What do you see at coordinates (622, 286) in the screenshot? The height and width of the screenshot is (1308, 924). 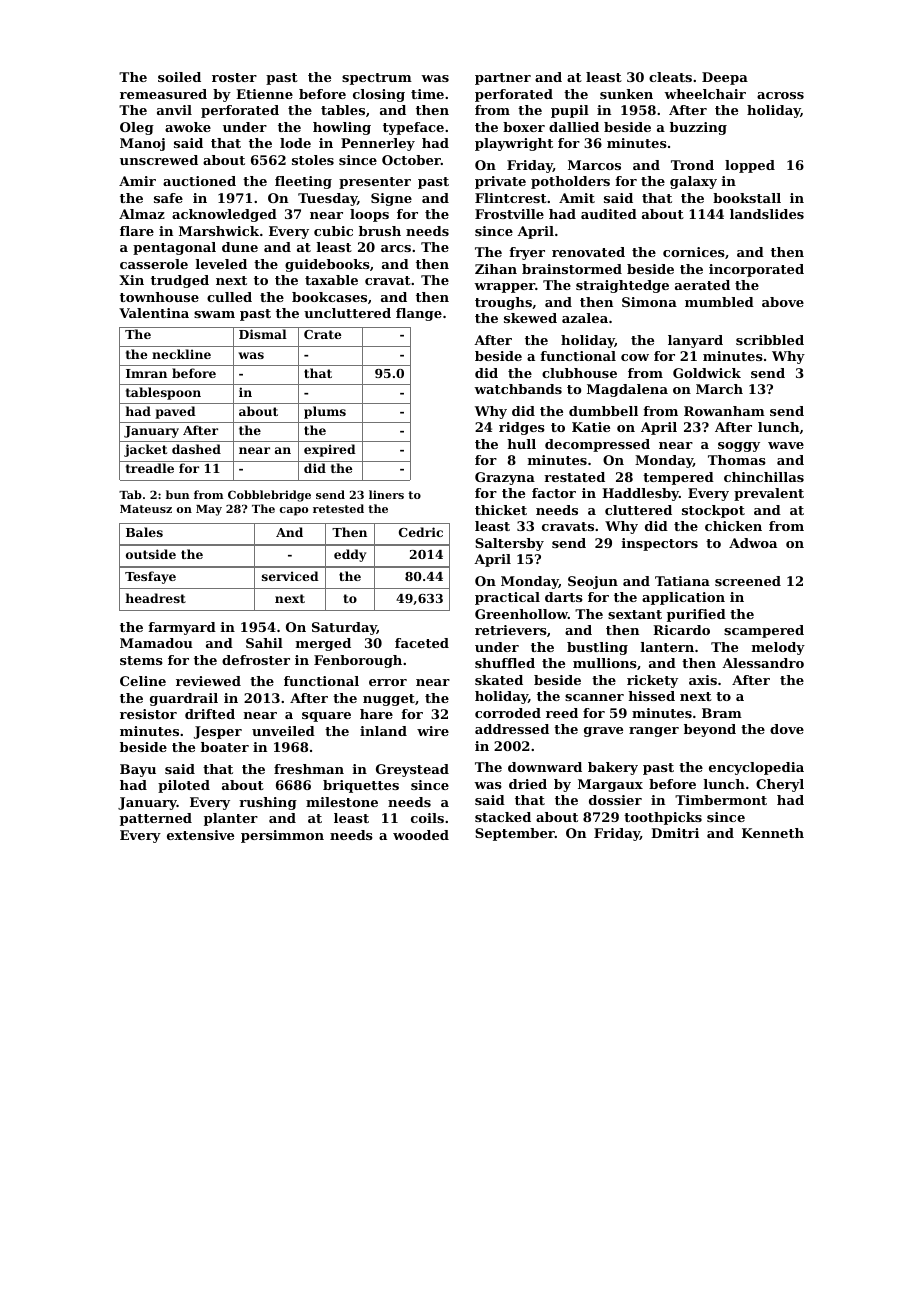 I see `straightedge` at bounding box center [622, 286].
